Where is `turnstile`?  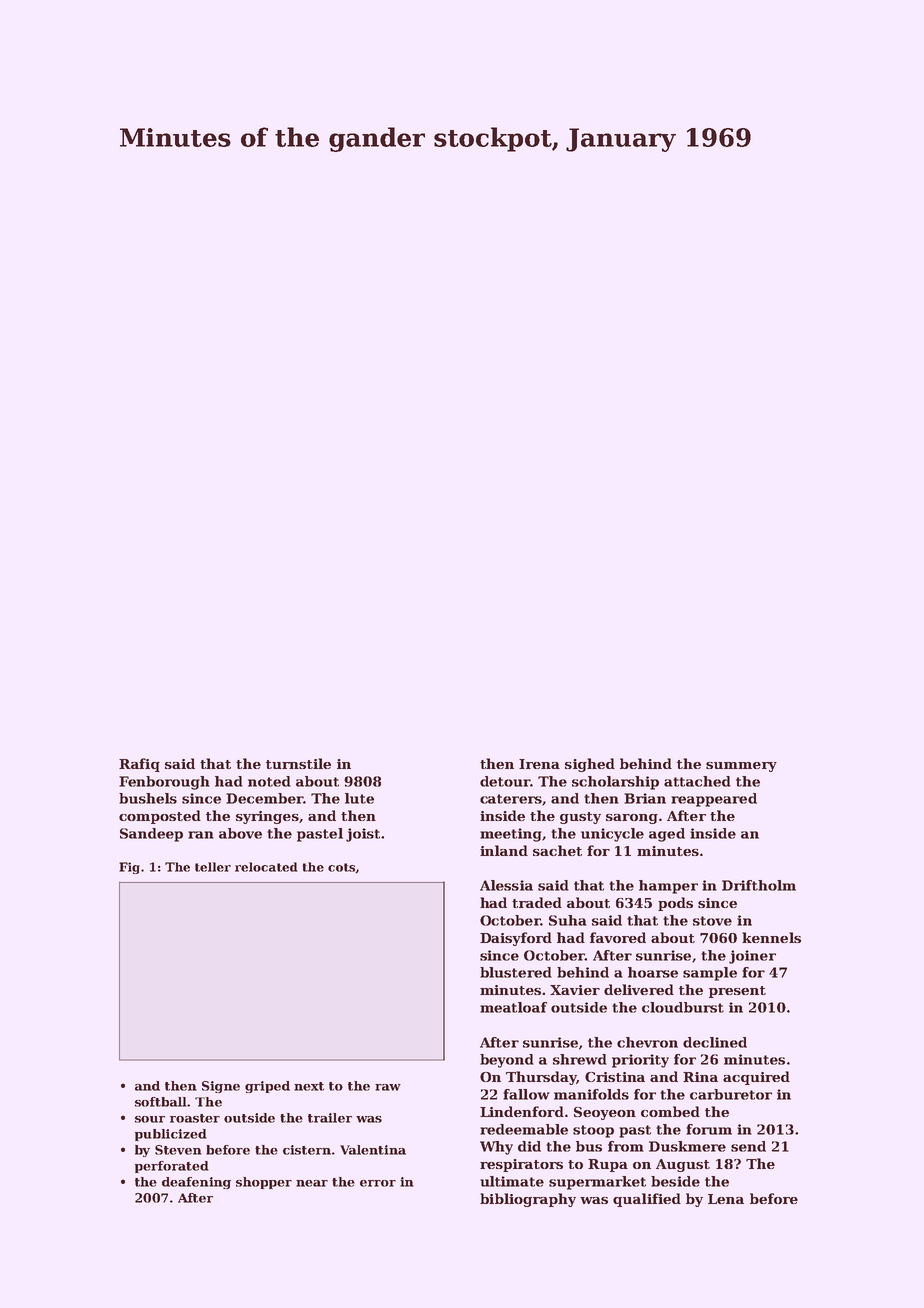 turnstile is located at coordinates (298, 763).
